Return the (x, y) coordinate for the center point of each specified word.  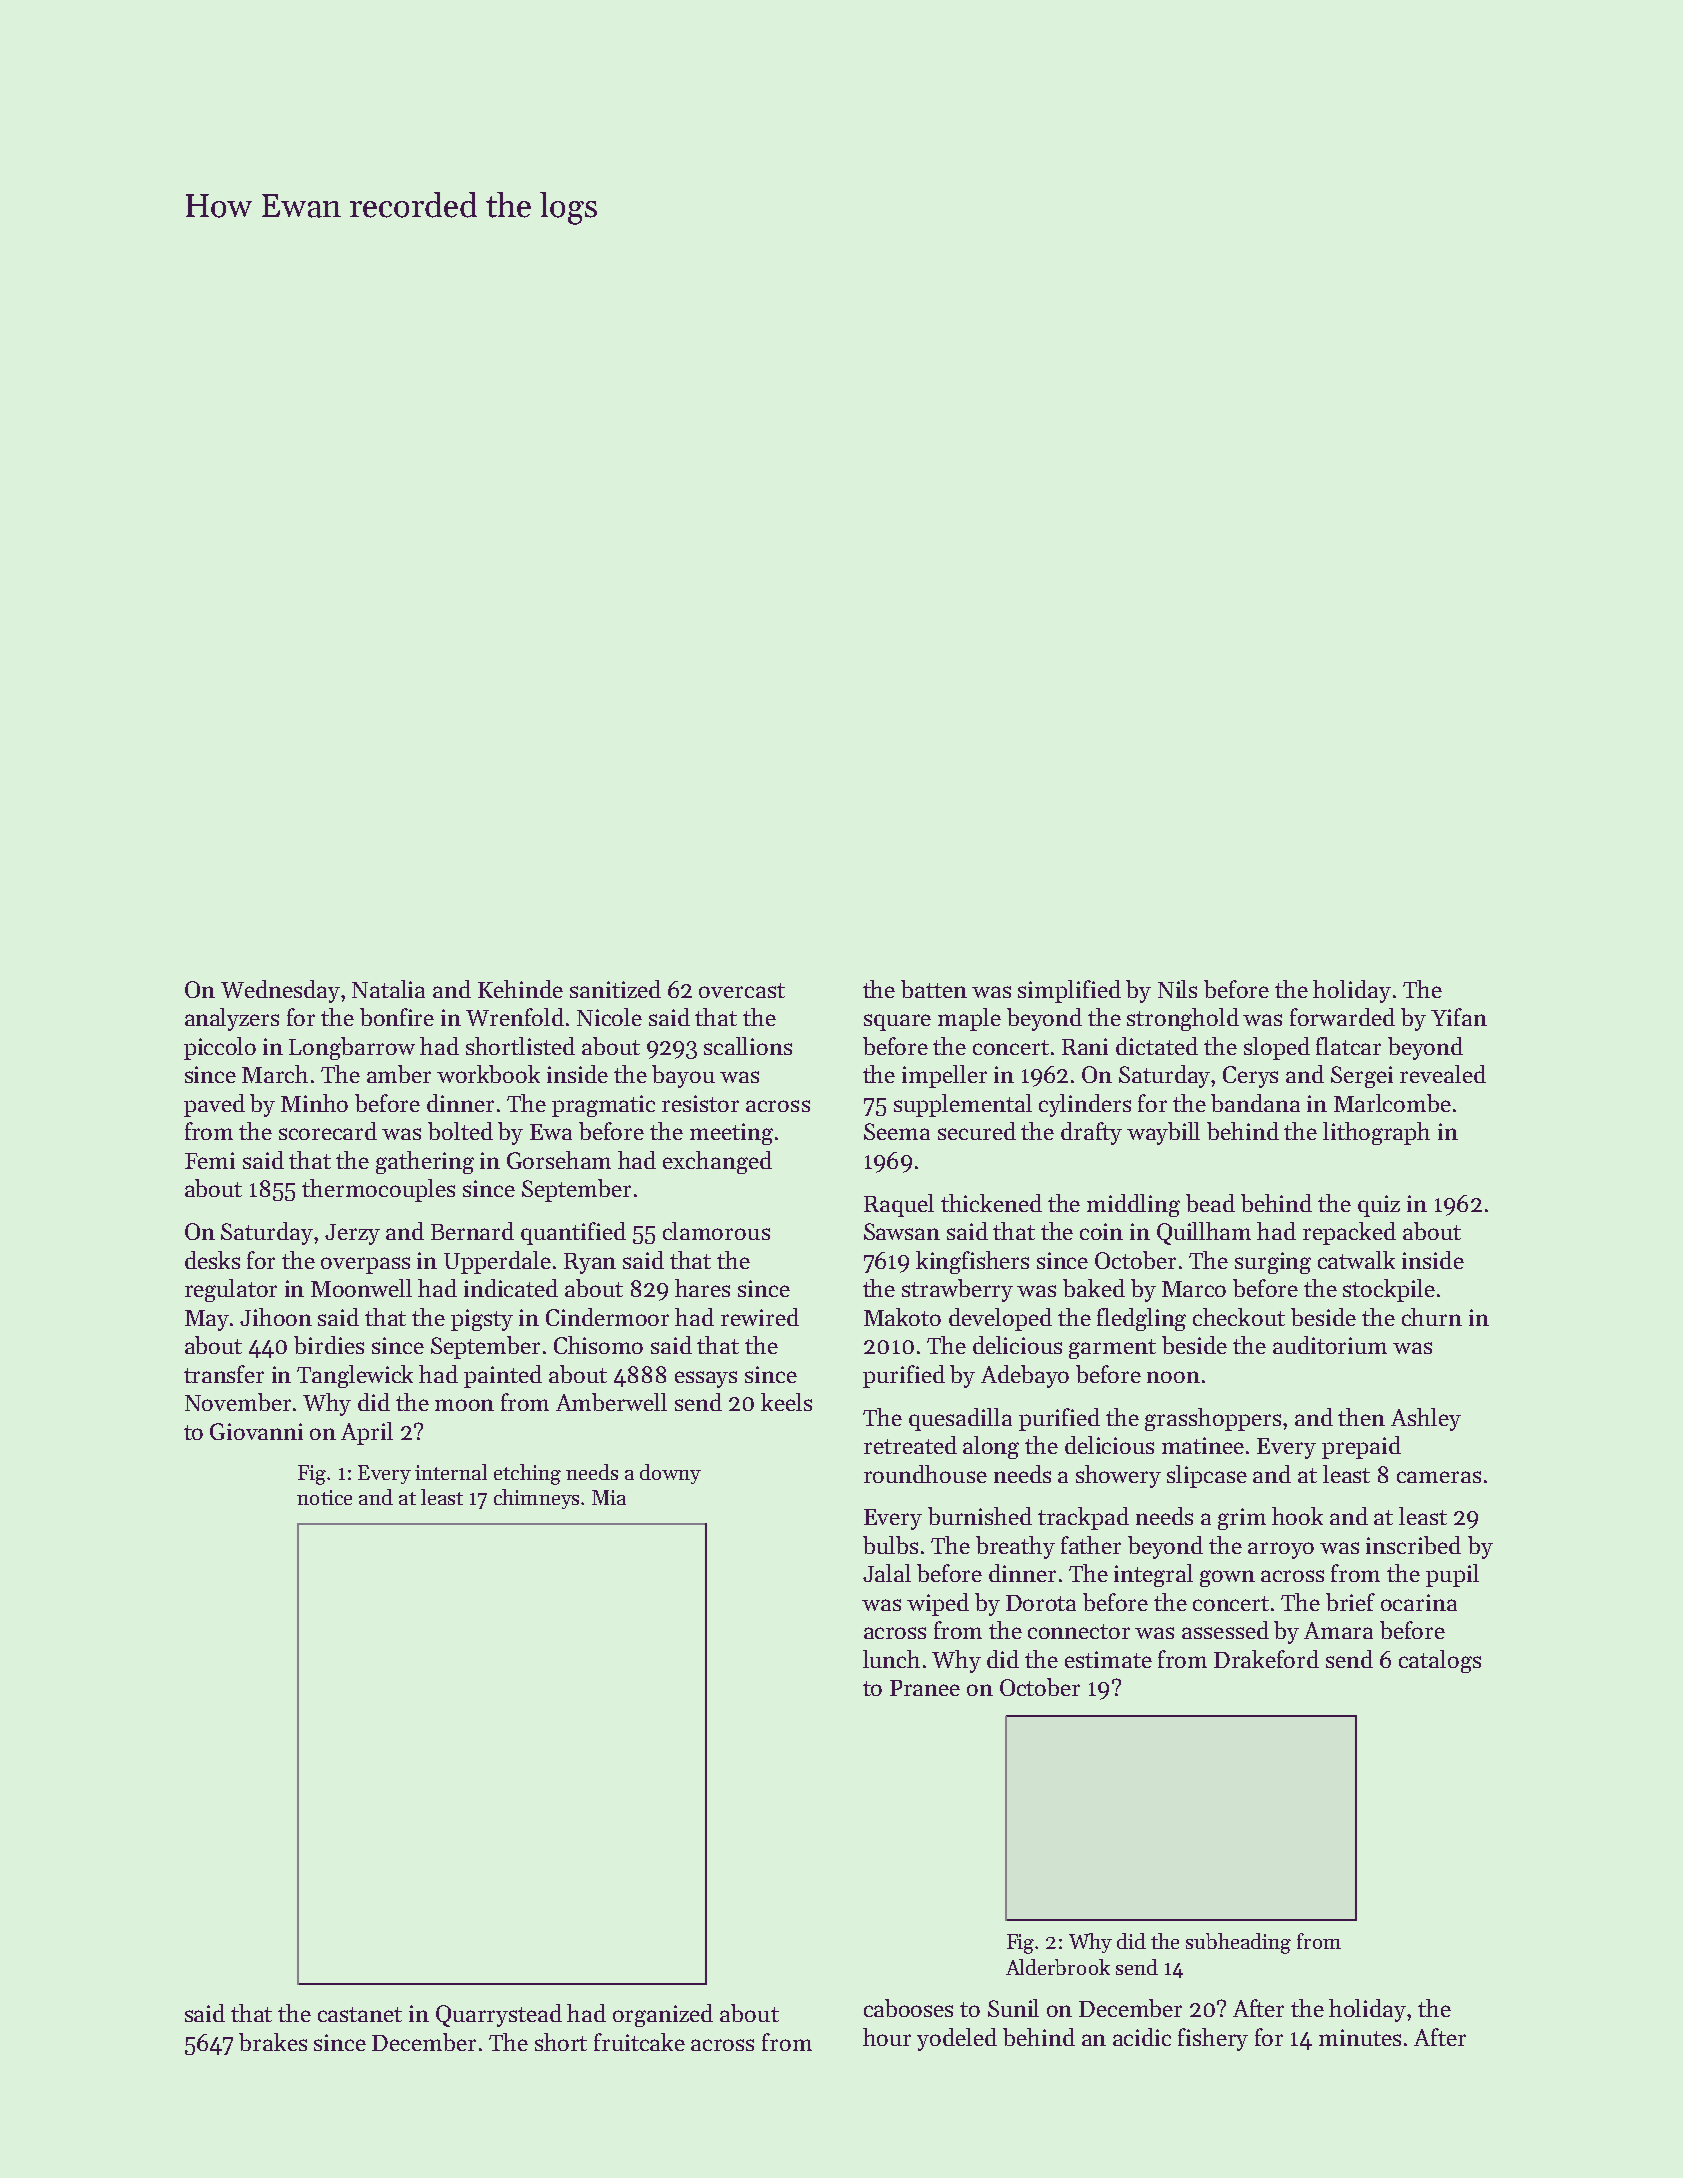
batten (934, 989)
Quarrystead (499, 2015)
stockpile (1389, 1290)
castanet (360, 2014)
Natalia (388, 989)
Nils (1177, 989)
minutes (1360, 2037)
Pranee (925, 1688)
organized (663, 2015)
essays (706, 1379)
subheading (1238, 1943)
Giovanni (256, 1431)
